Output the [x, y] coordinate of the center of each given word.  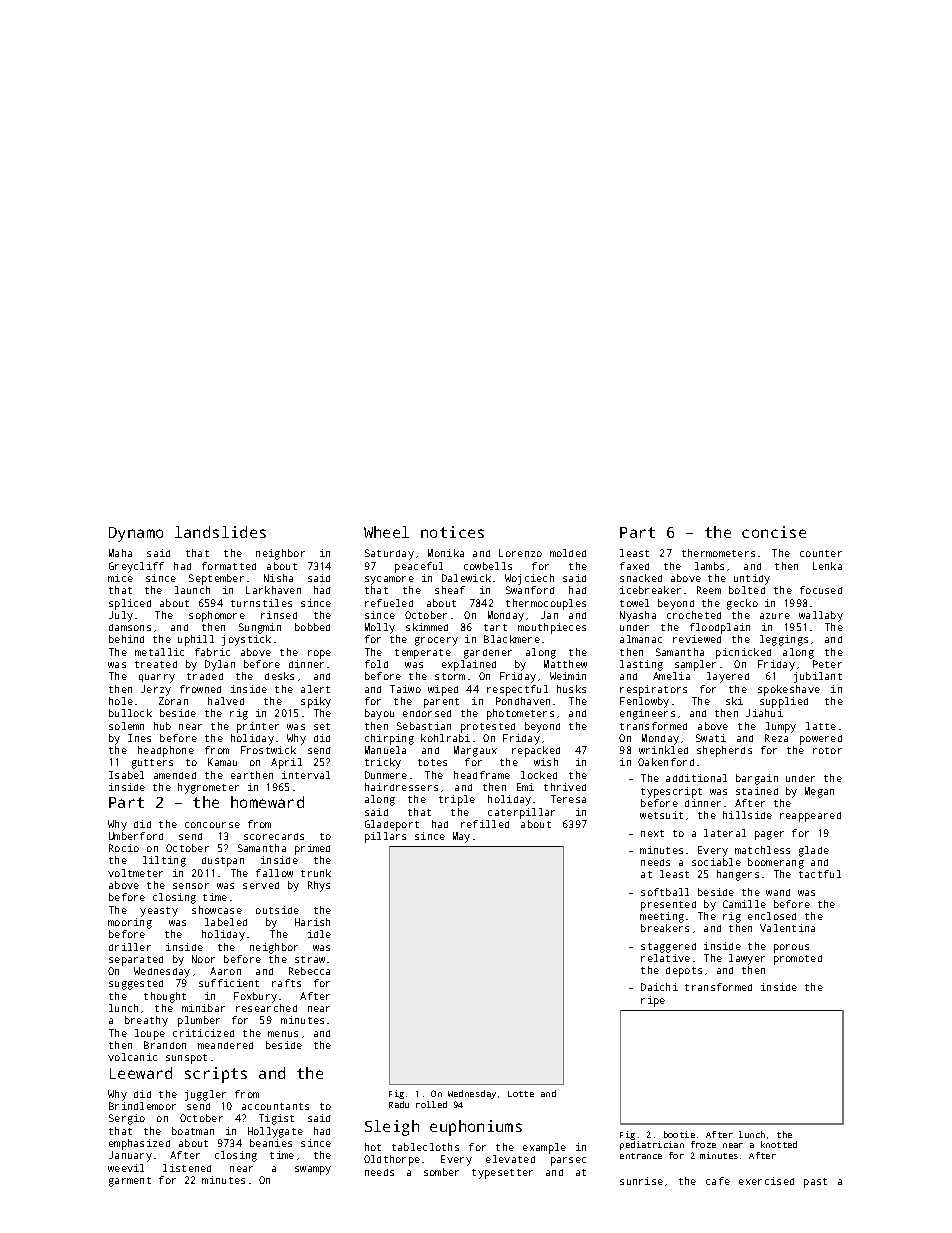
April [286, 763]
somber [441, 1172]
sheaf [450, 590]
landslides [220, 532]
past [815, 1183]
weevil [126, 1168]
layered [728, 677]
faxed [634, 566]
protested [488, 728]
